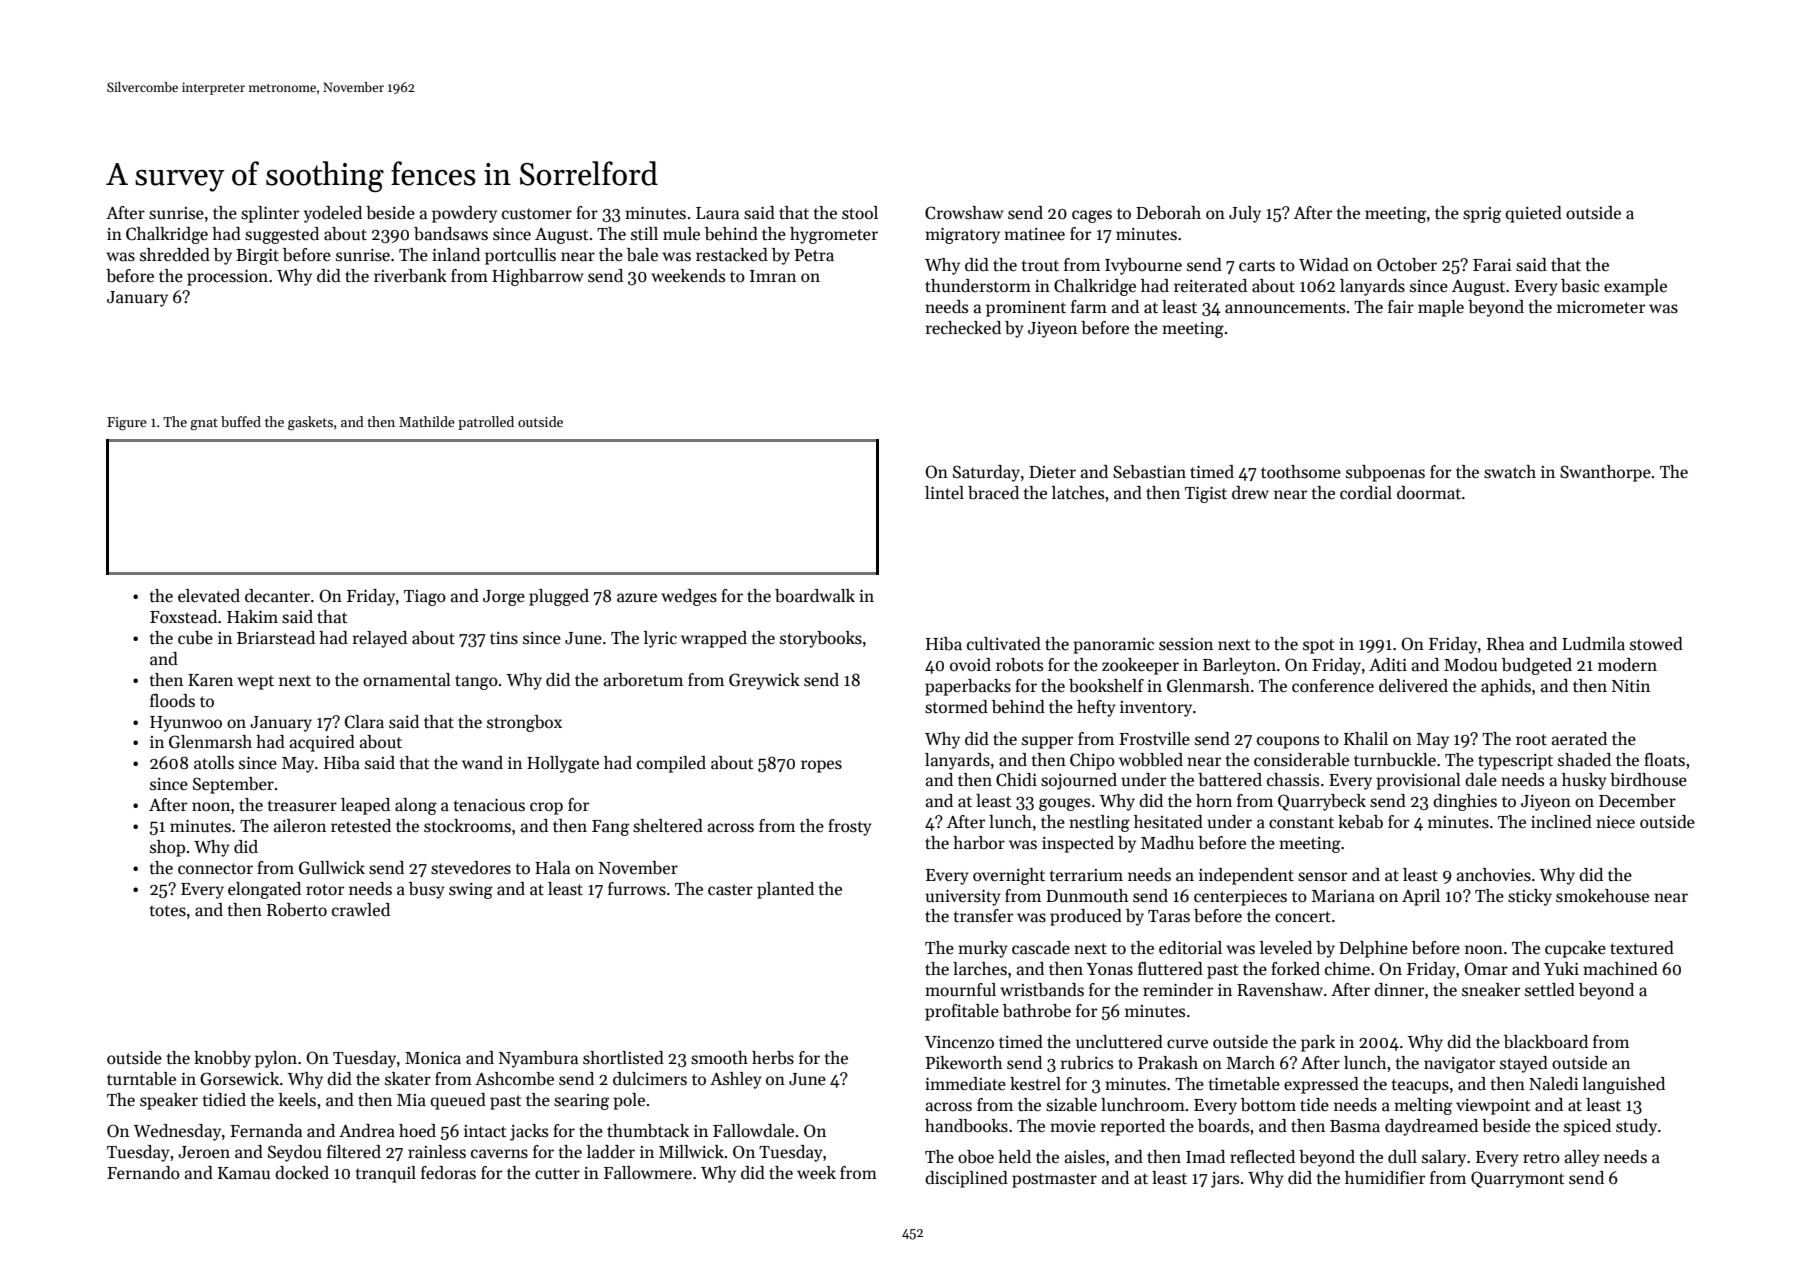 This screenshot has width=1804, height=1276. I want to click on doormat, so click(1429, 493).
